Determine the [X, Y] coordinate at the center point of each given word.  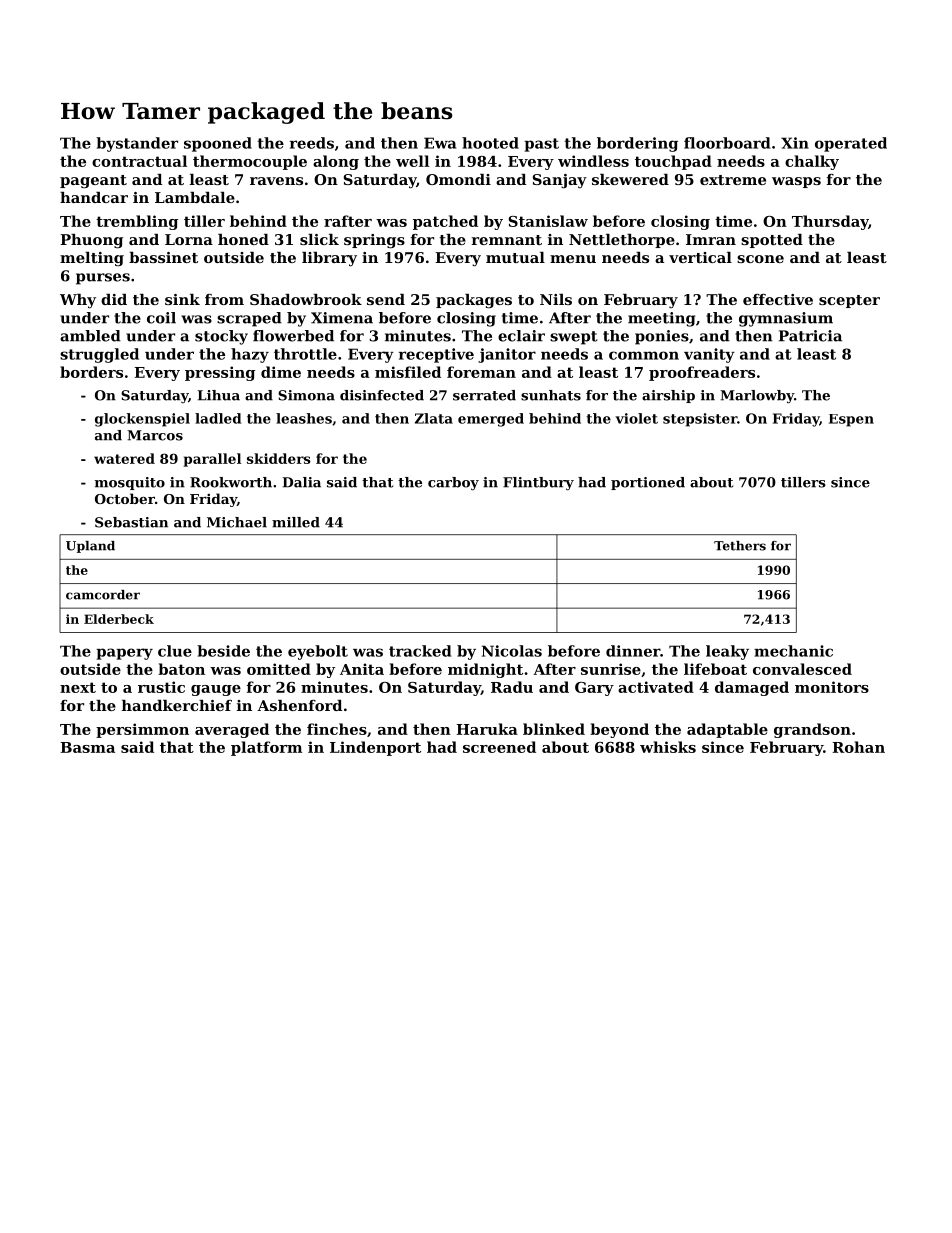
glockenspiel [142, 420]
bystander [137, 144]
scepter [849, 301]
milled [296, 522]
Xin [795, 143]
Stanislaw [548, 221]
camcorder [103, 595]
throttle [305, 354]
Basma [87, 747]
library [329, 259]
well [412, 161]
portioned [648, 483]
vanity [709, 355]
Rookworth [231, 482]
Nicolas [512, 651]
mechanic [793, 651]
